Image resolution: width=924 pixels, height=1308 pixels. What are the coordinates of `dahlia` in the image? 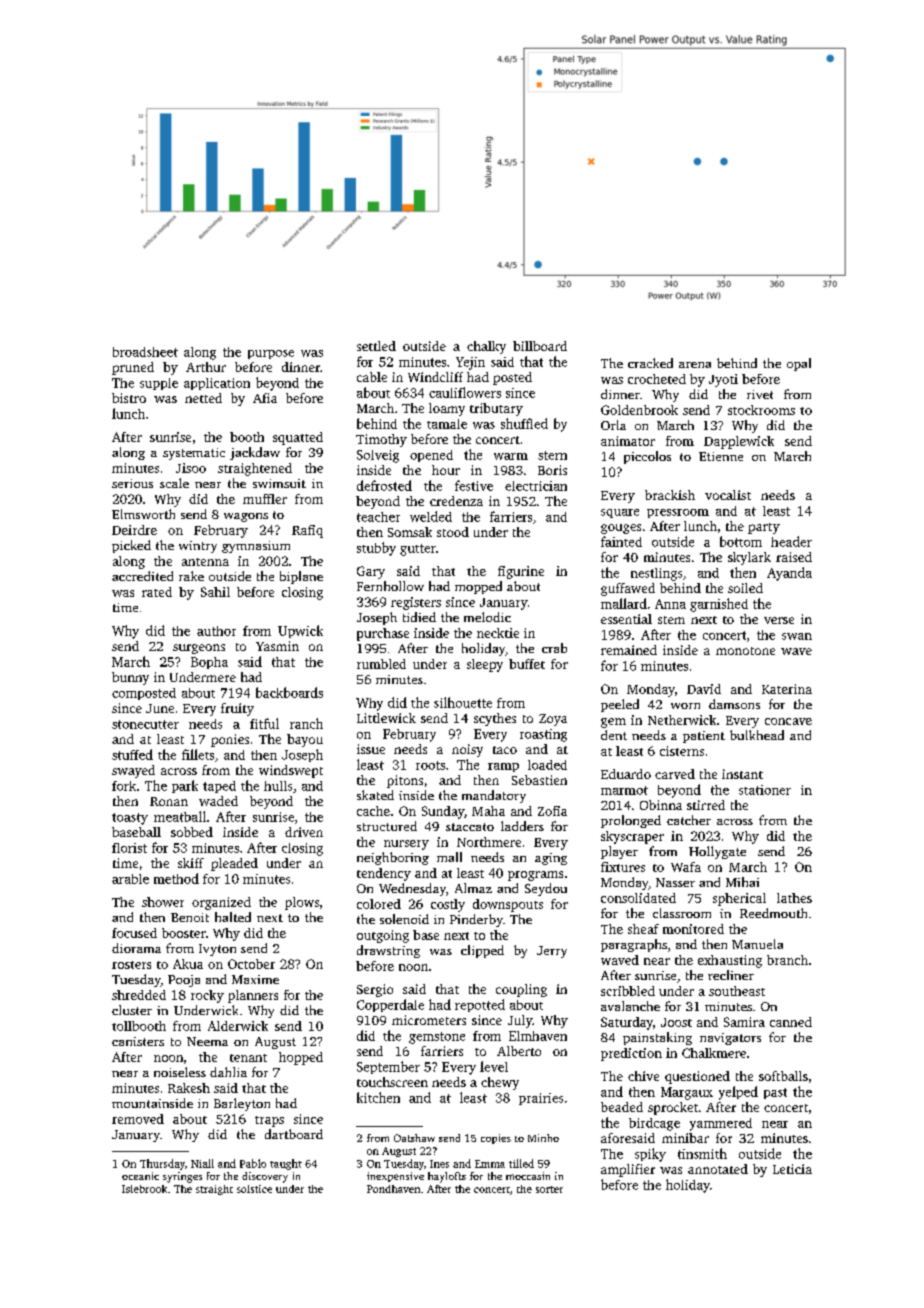 It's located at (228, 1072).
